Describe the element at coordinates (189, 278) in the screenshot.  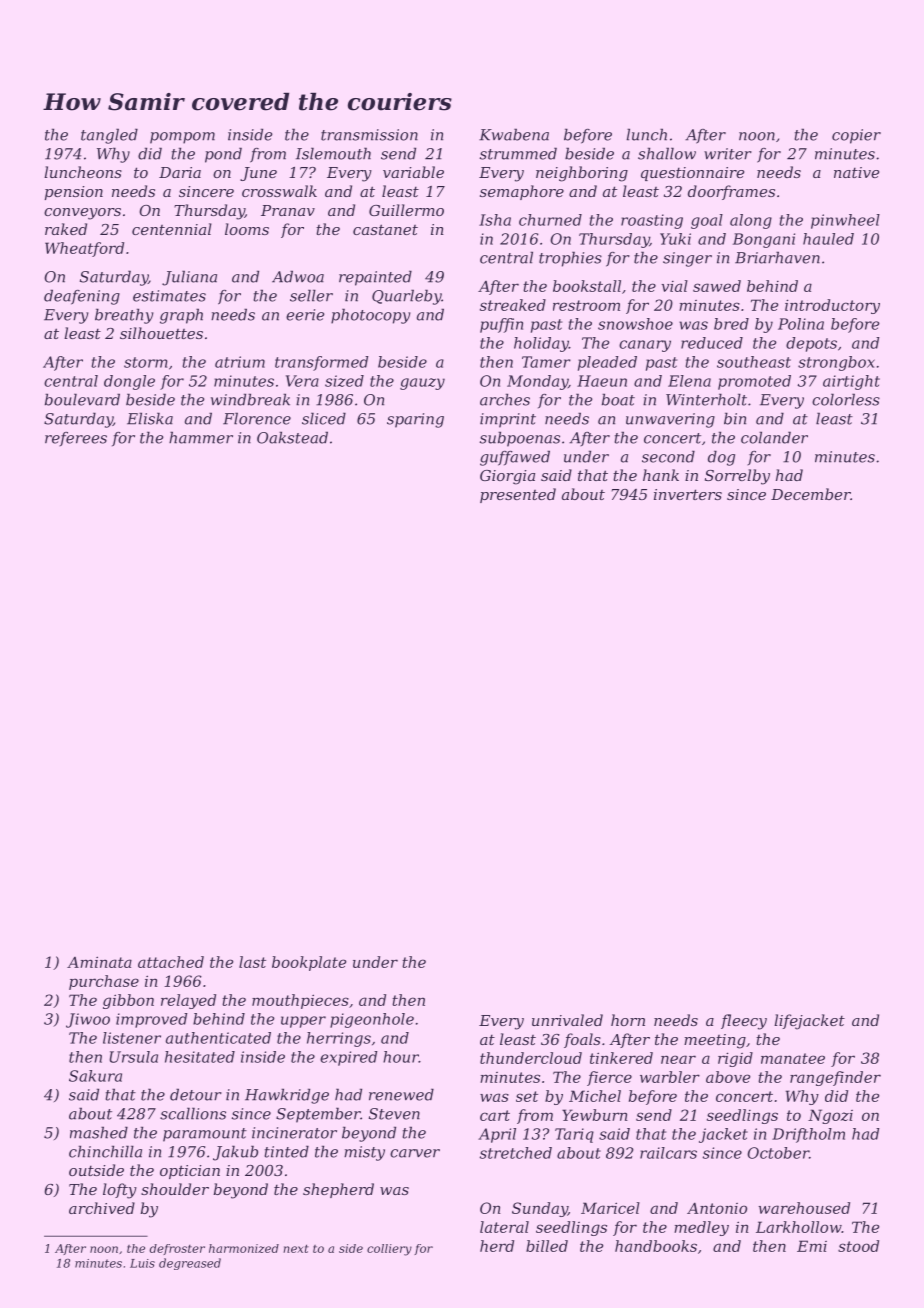
I see `Juliana` at that location.
